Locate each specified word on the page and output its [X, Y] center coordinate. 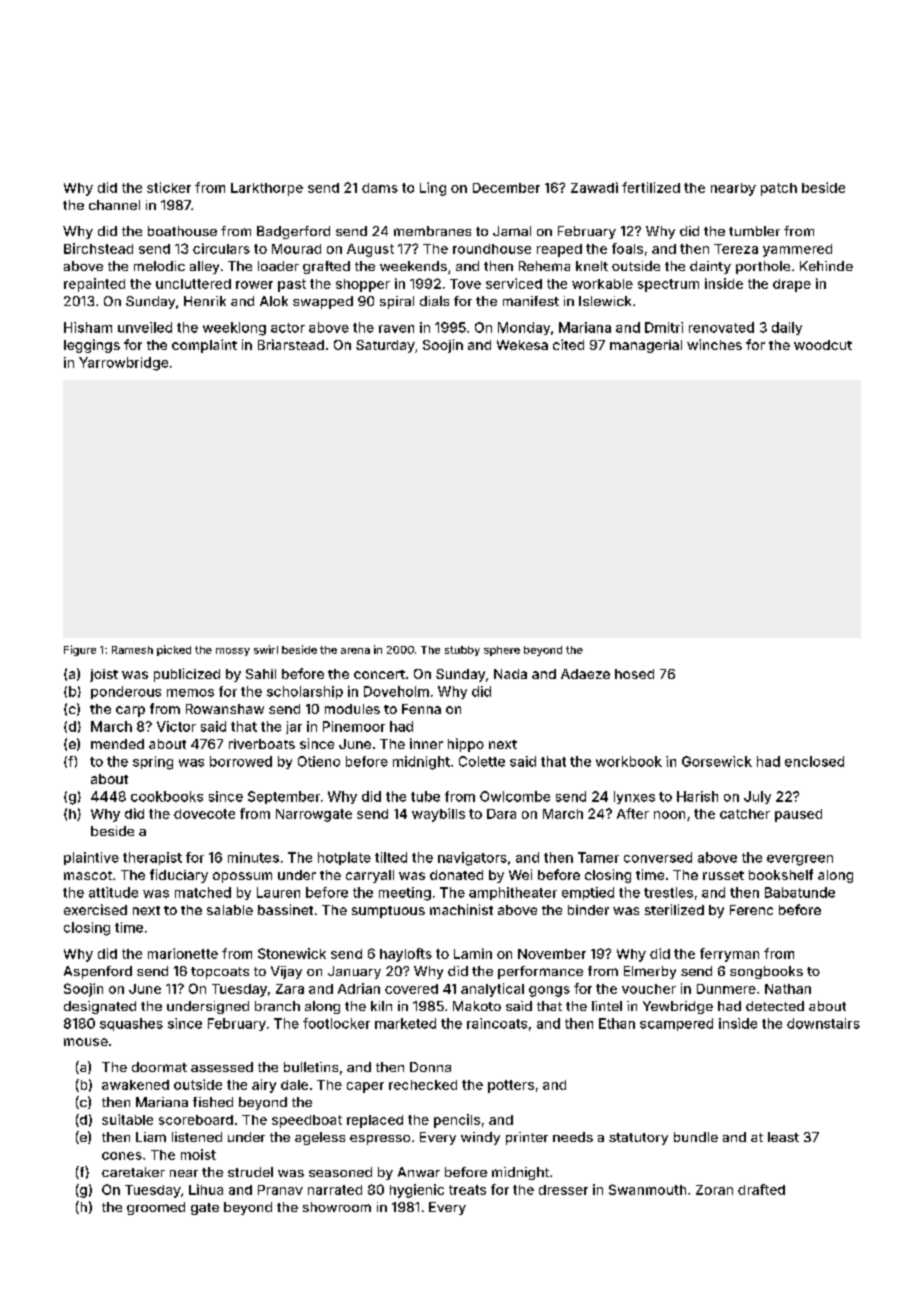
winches [714, 344]
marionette [183, 953]
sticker [169, 187]
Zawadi [594, 187]
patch [779, 189]
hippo [466, 745]
